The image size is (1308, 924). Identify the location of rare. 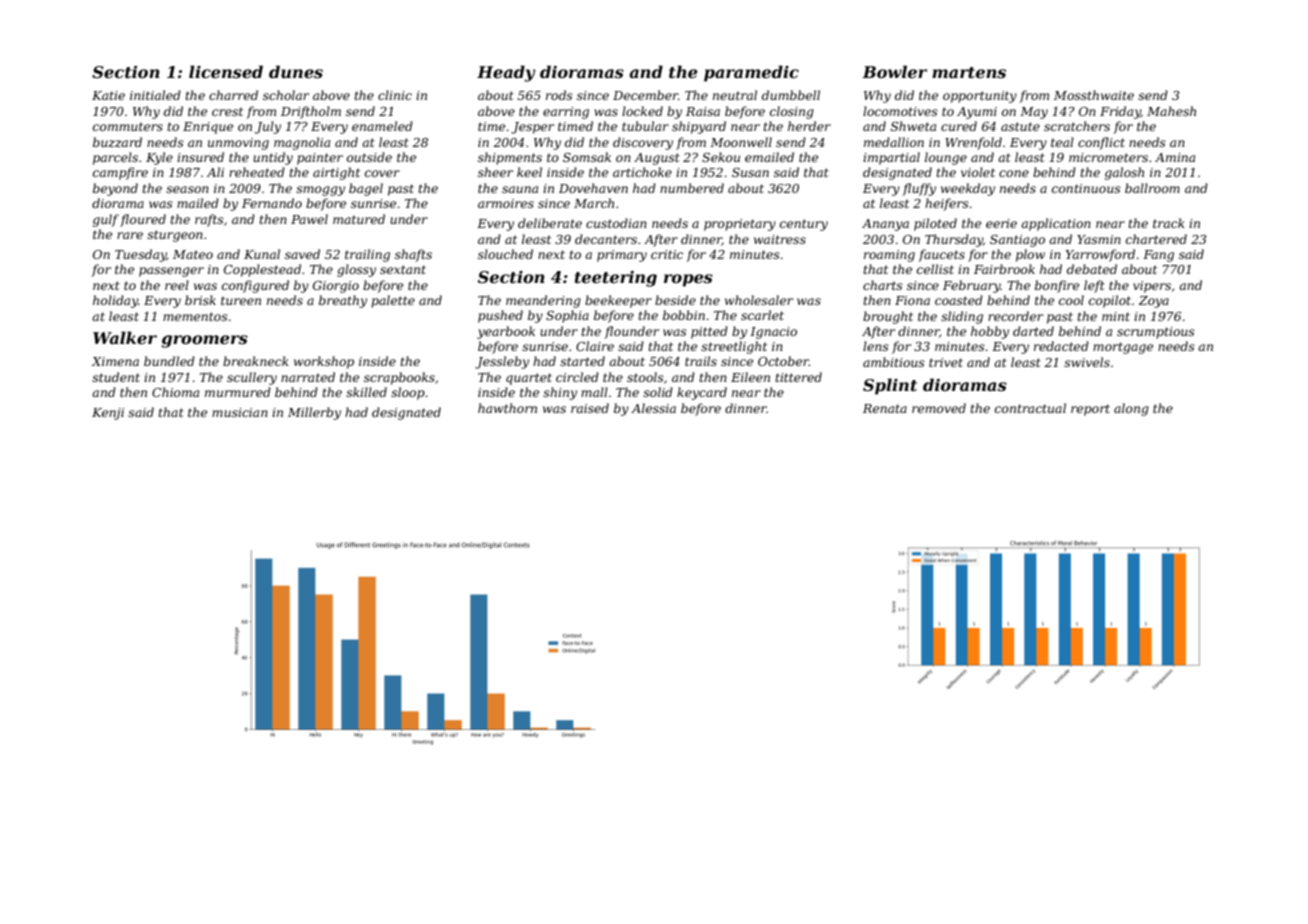
(130, 235).
